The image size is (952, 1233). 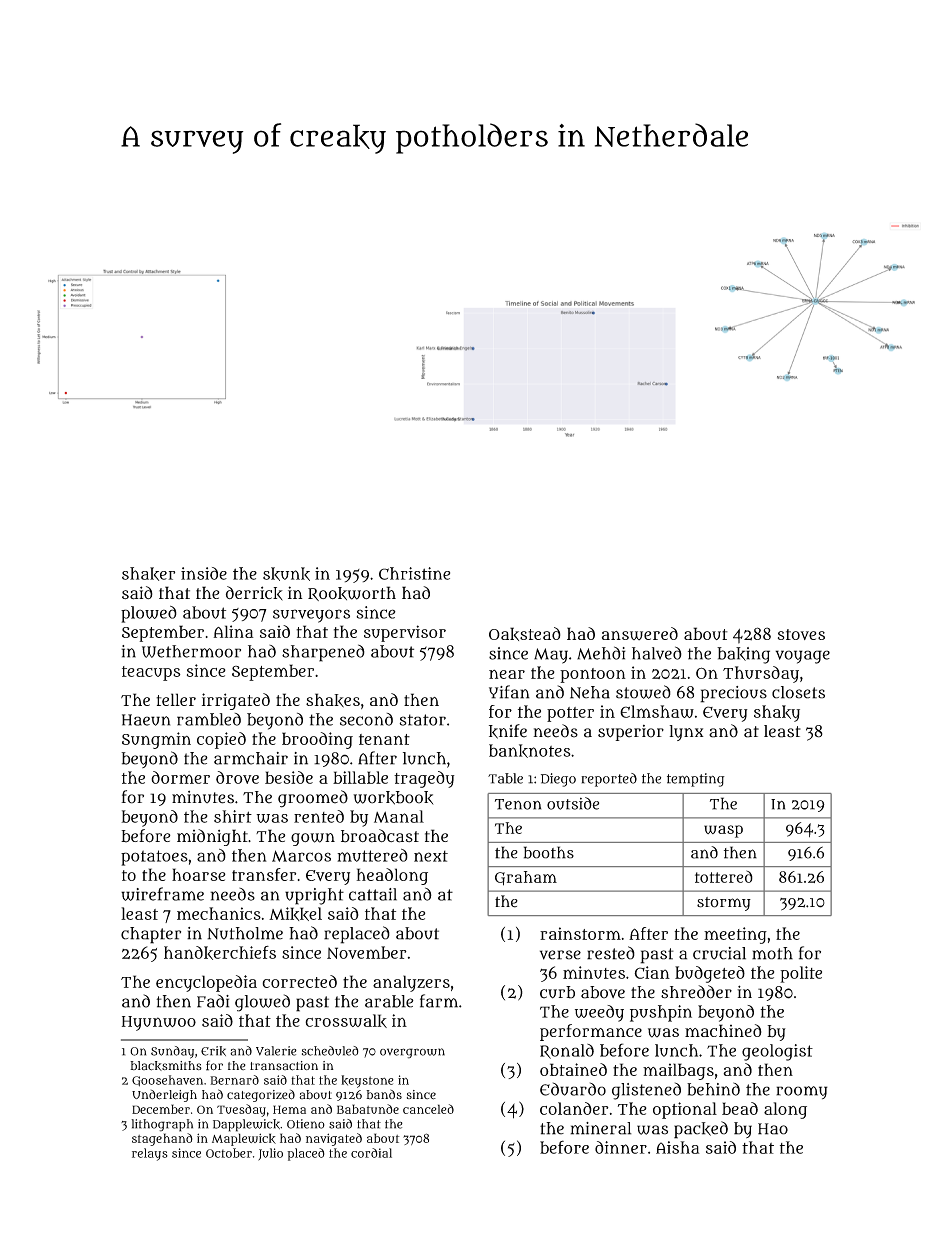 I want to click on farm, so click(x=439, y=1001).
